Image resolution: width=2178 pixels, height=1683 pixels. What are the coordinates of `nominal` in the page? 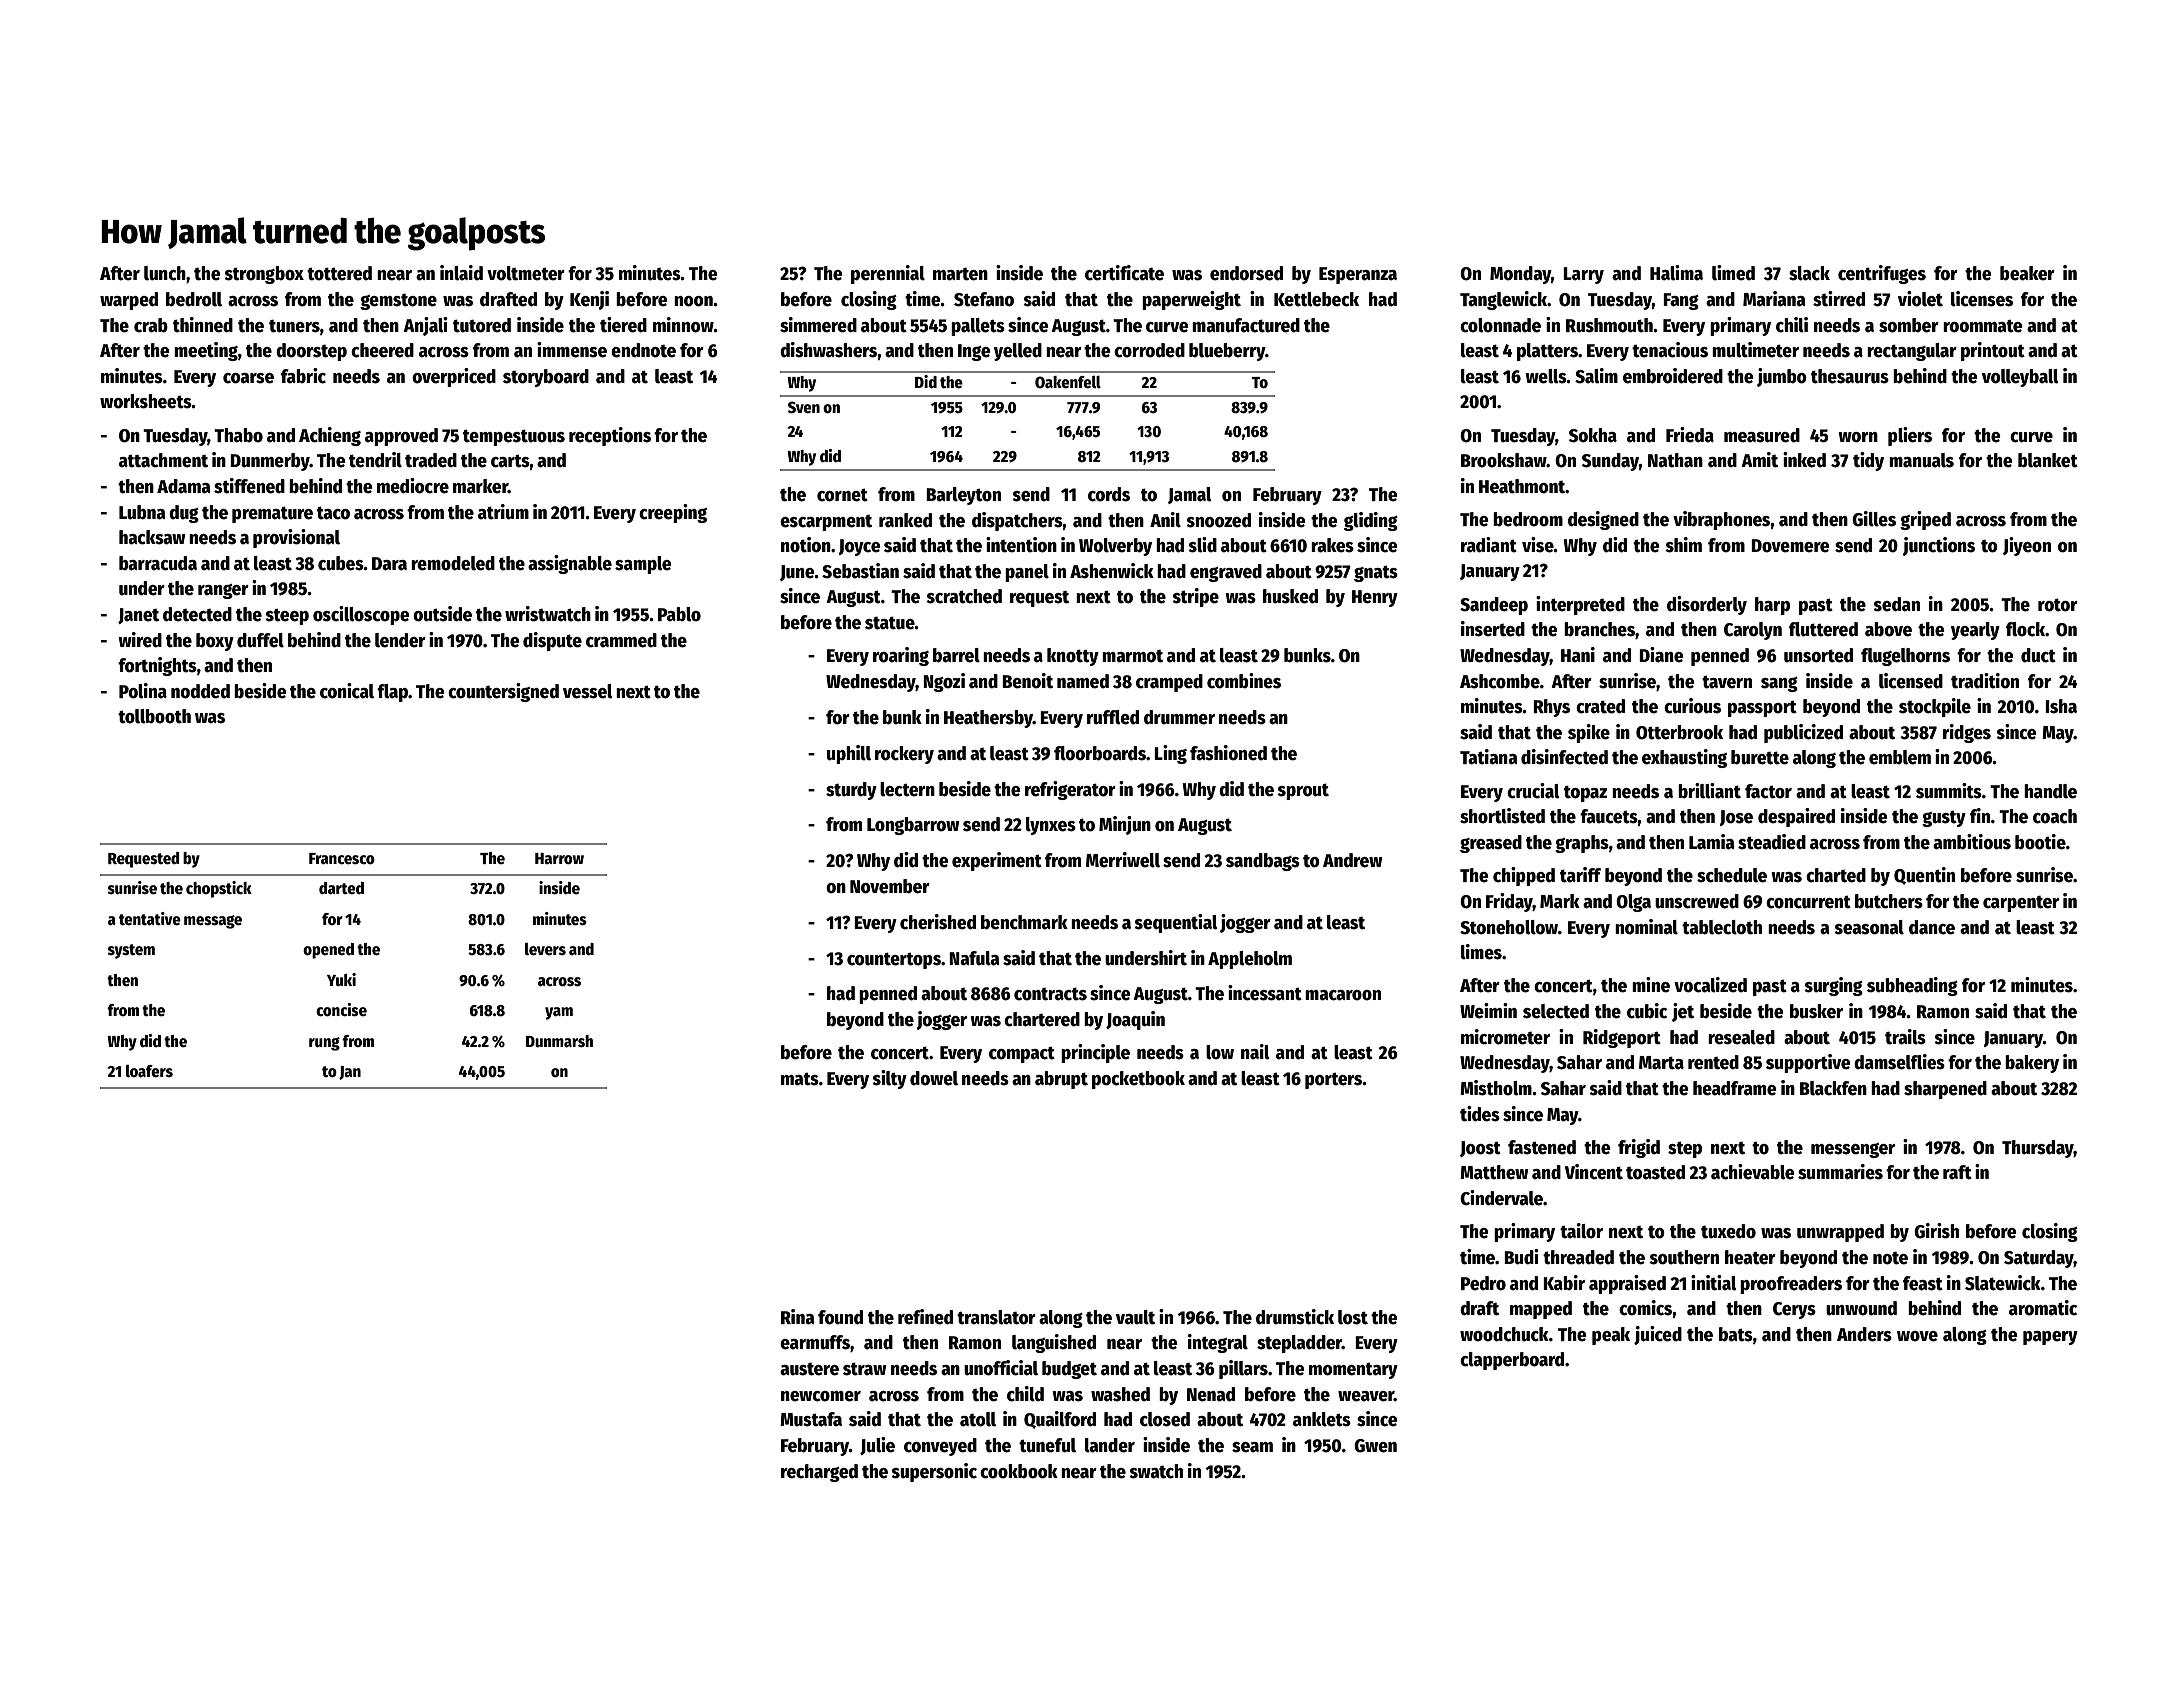 It's located at (1646, 927).
